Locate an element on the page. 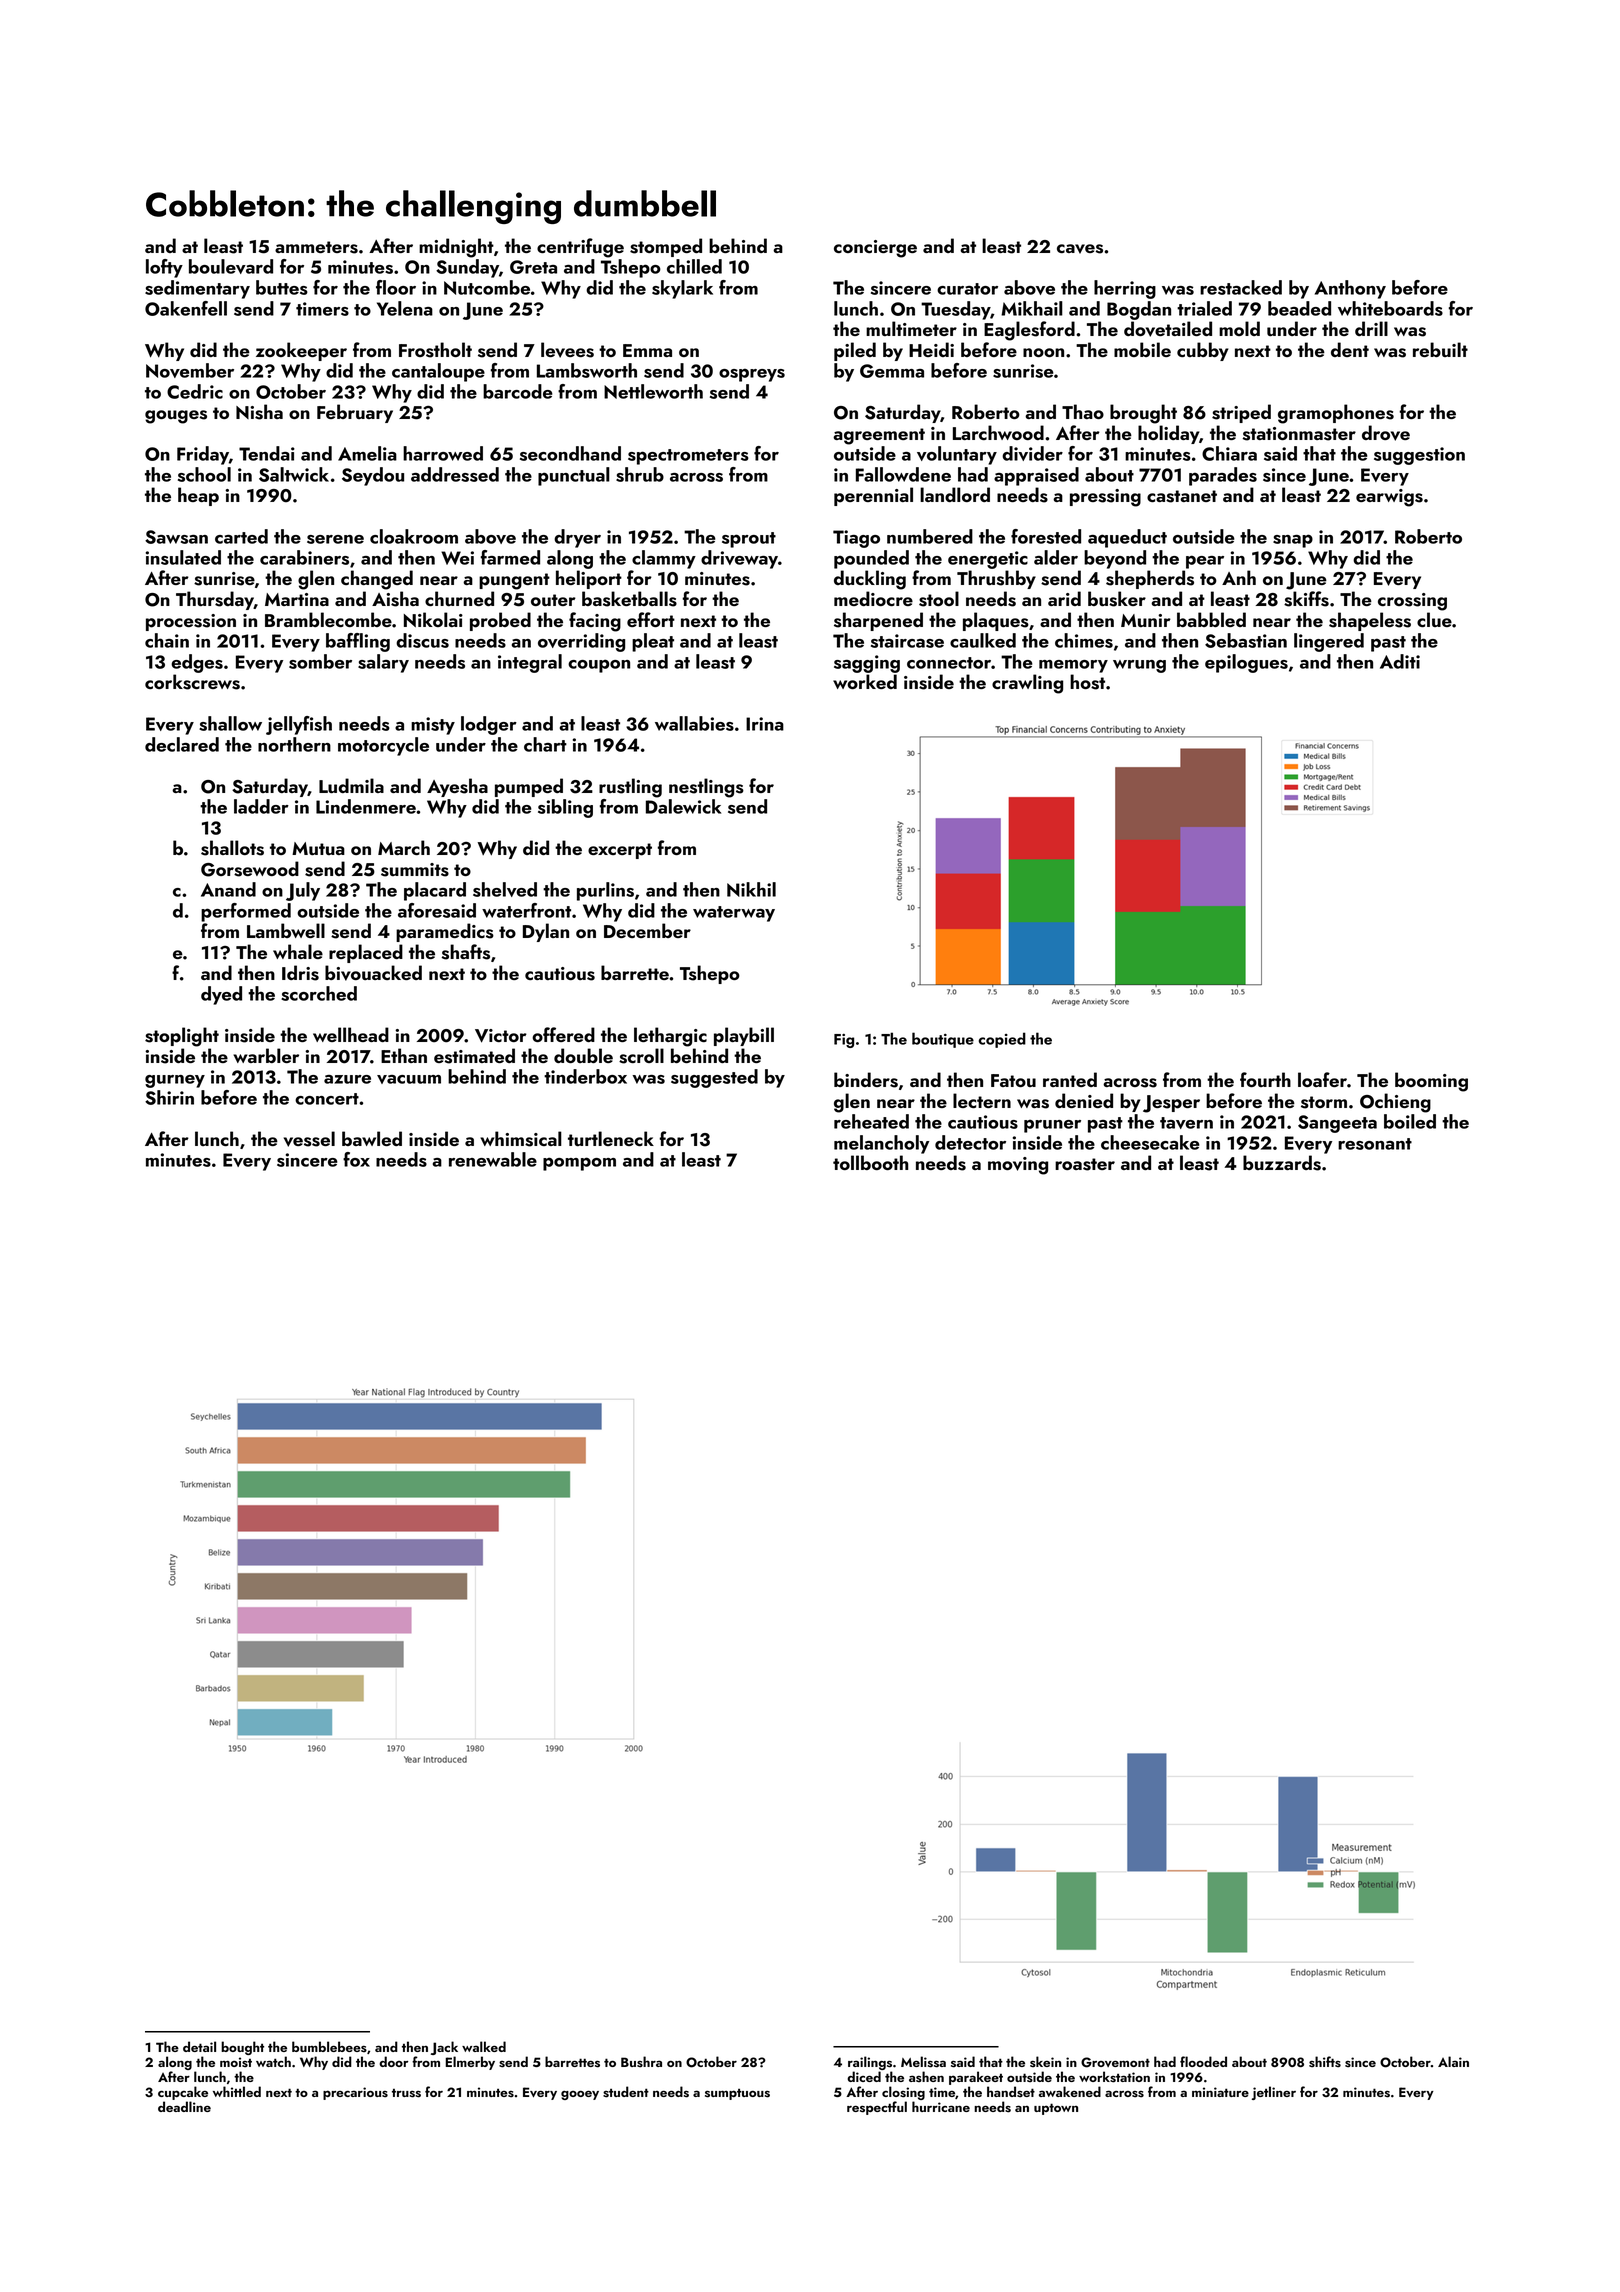  respectful is located at coordinates (877, 2108).
